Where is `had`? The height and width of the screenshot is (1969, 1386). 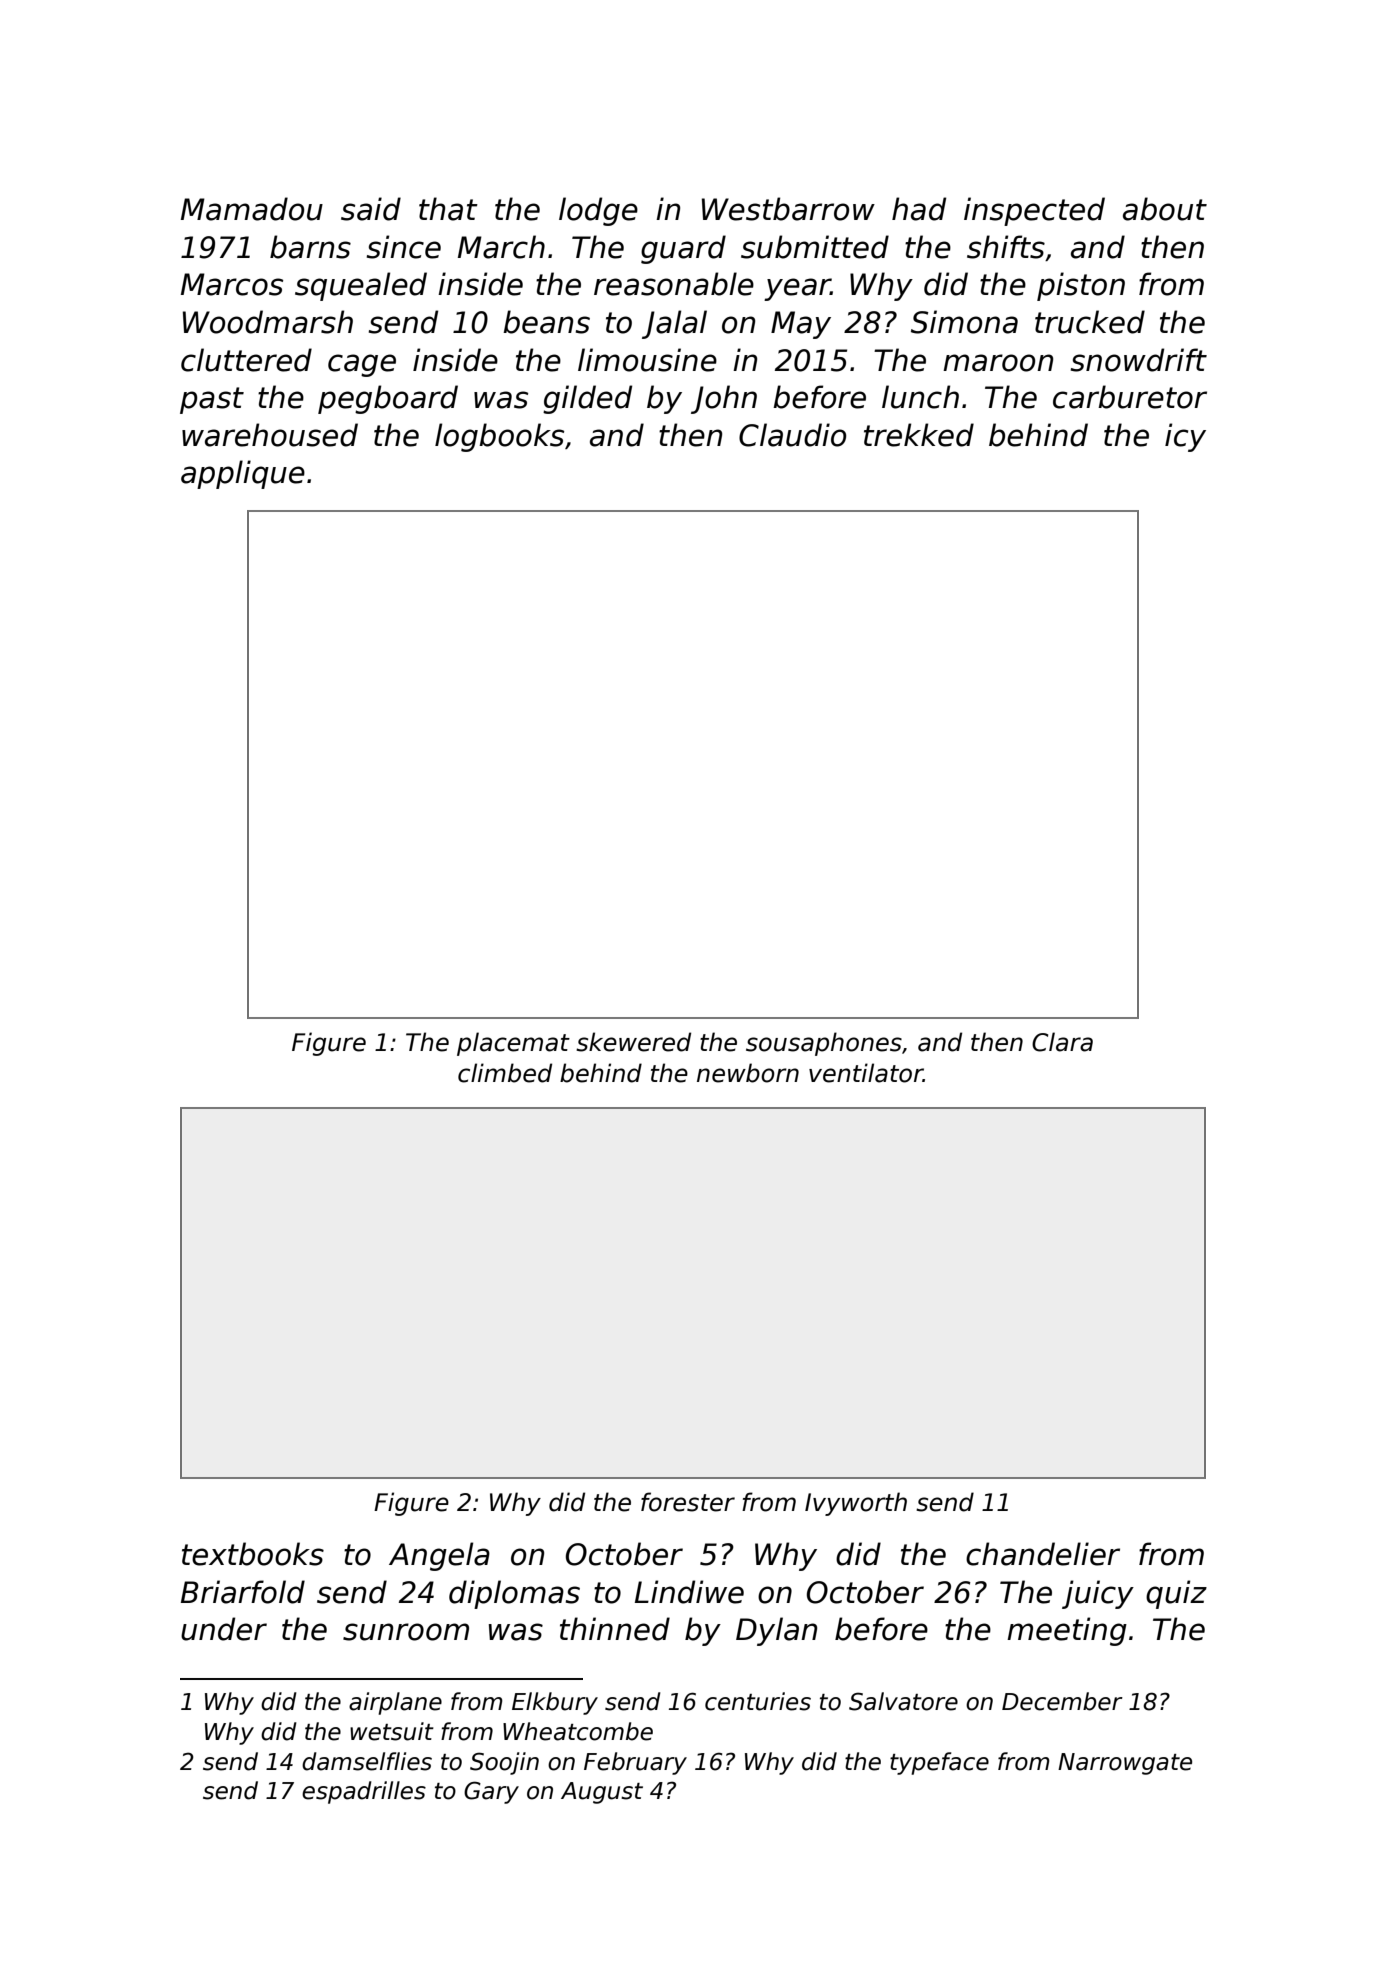
had is located at coordinates (919, 209).
